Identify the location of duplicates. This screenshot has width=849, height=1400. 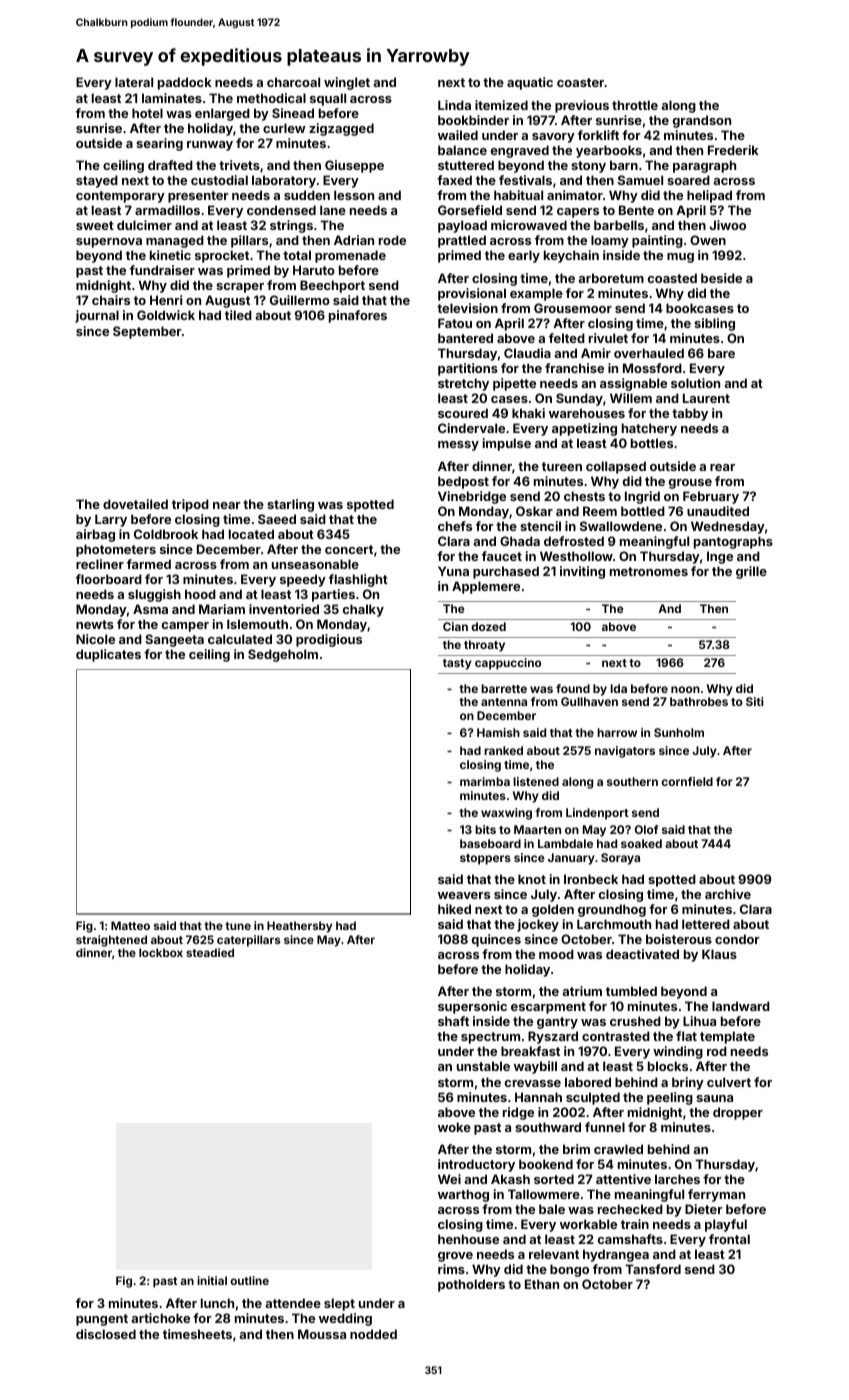
(108, 655).
